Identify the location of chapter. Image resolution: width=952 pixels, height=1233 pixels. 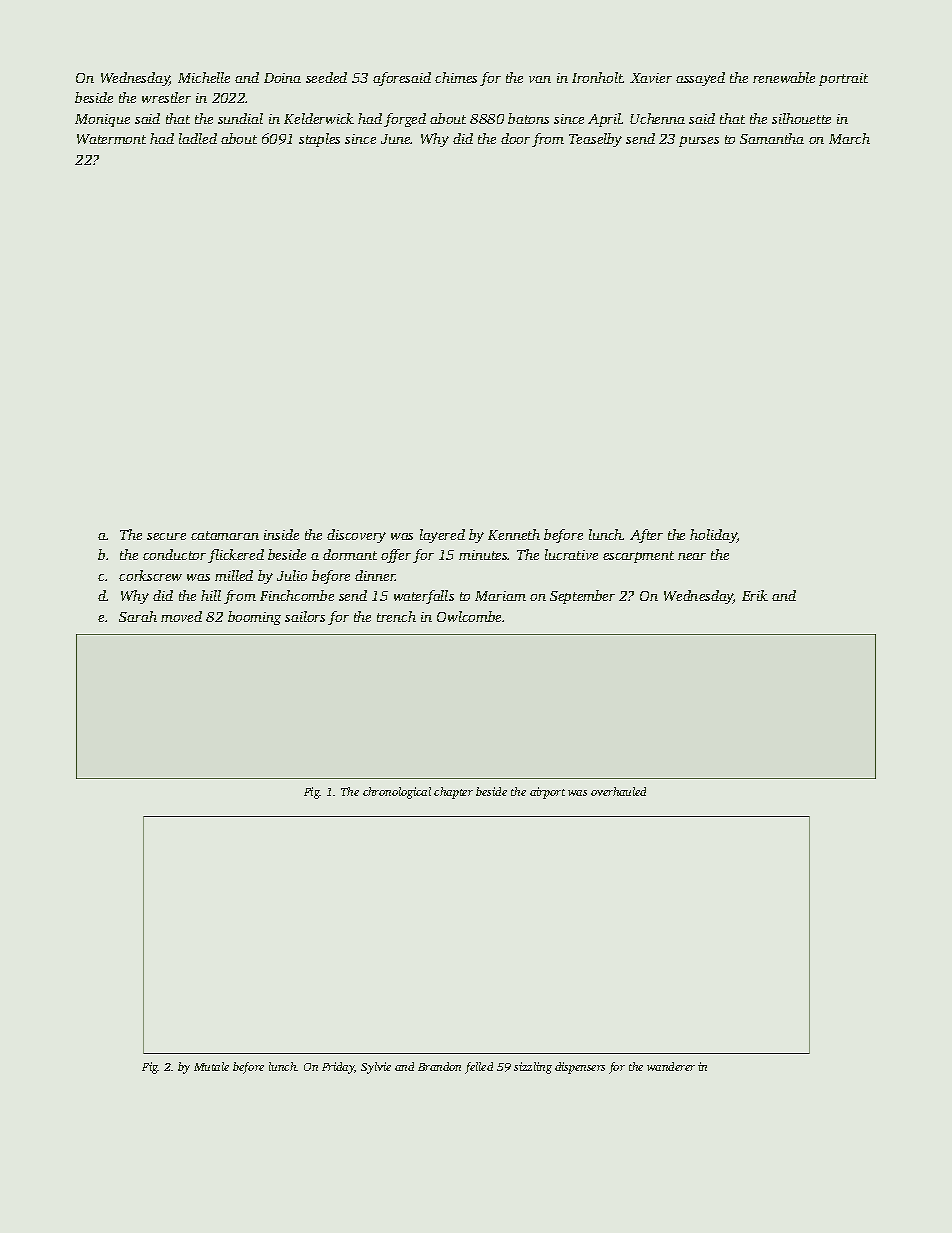
(453, 793).
